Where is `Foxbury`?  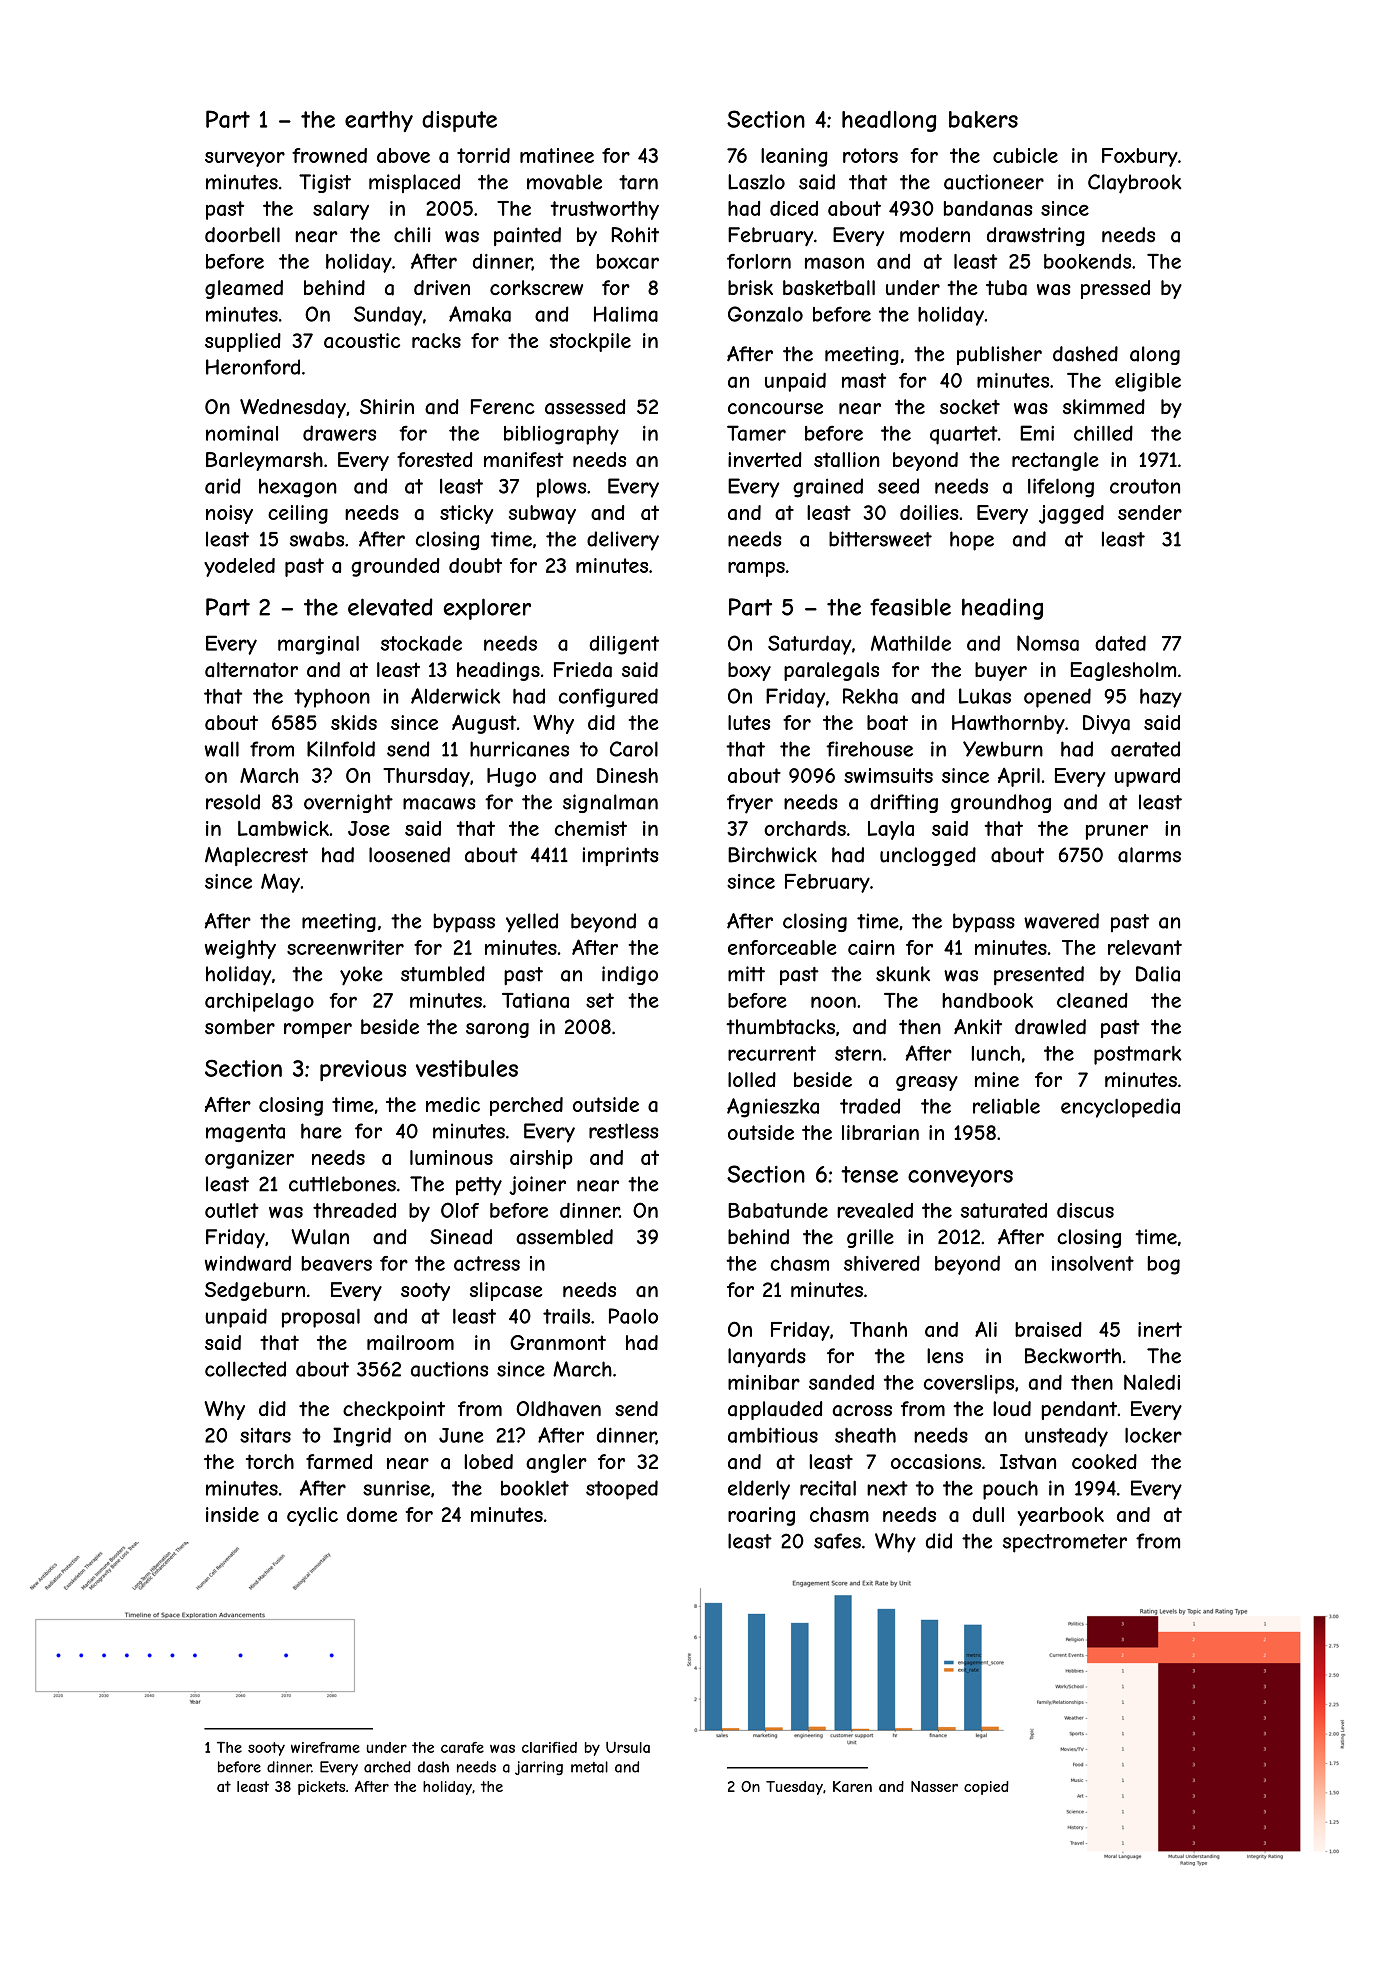 Foxbury is located at coordinates (1140, 157).
